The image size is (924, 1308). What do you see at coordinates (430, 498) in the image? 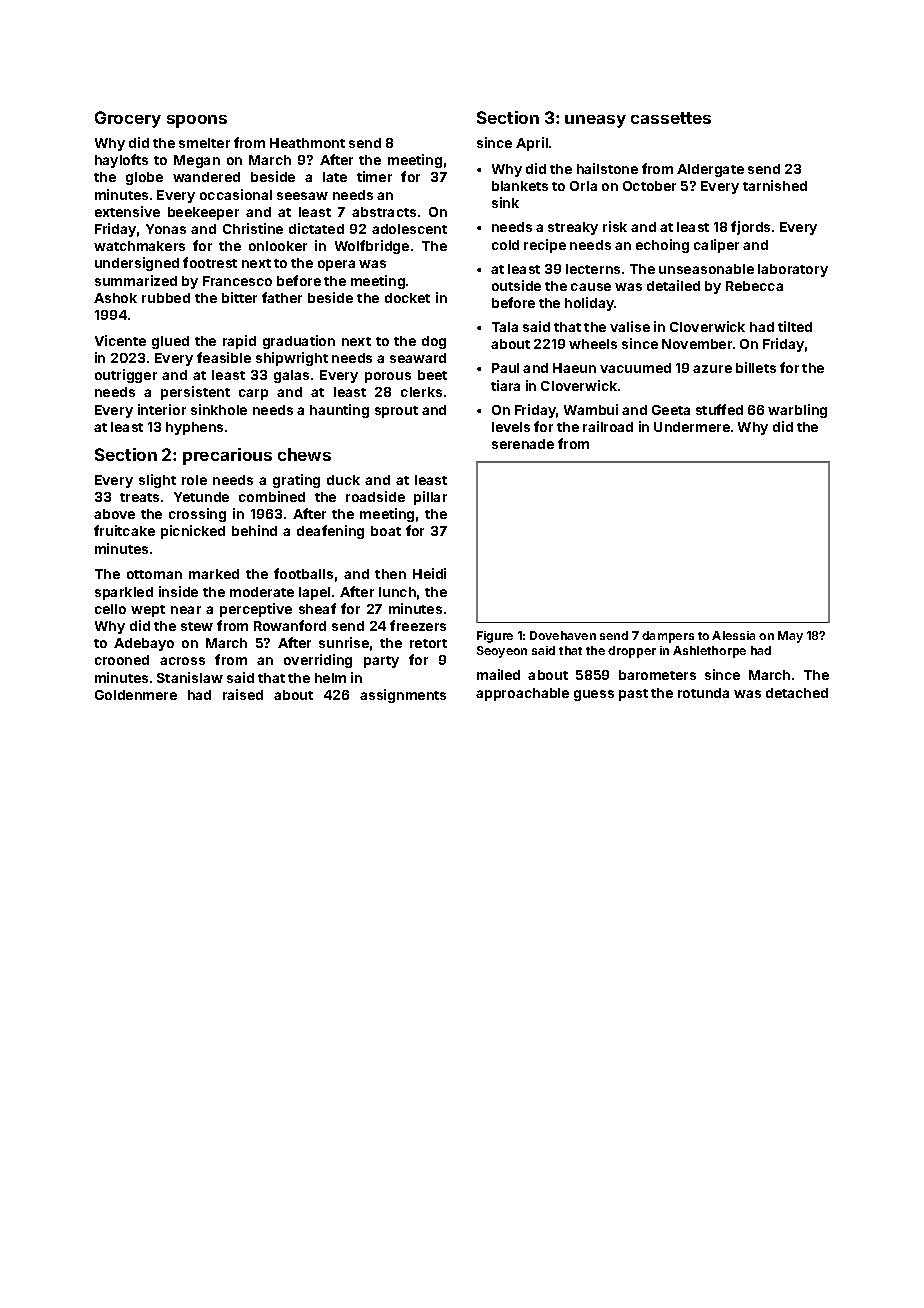
I see `pillar` at bounding box center [430, 498].
